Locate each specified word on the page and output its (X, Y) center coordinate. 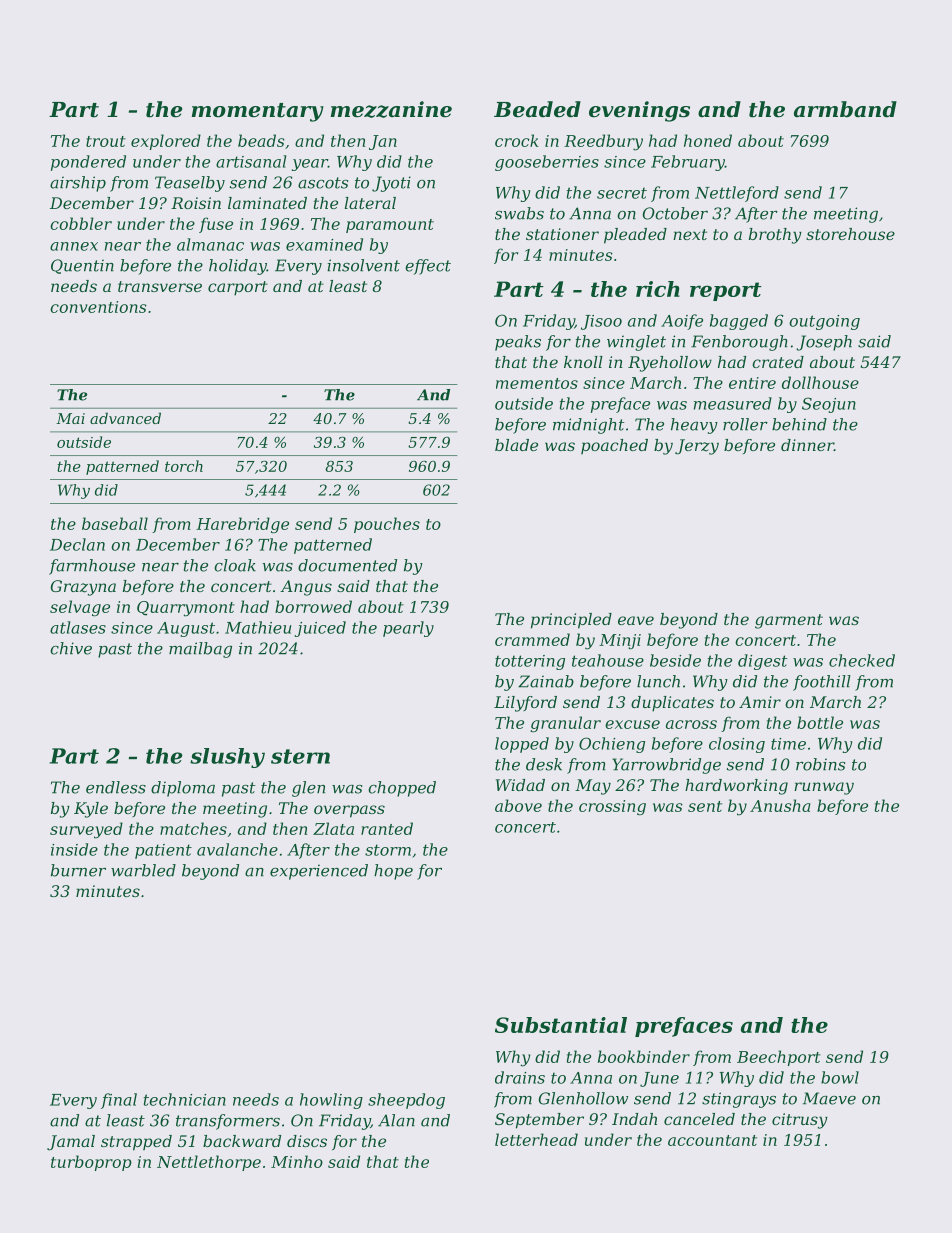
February (688, 163)
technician (185, 1099)
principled (571, 621)
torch (184, 466)
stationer (562, 234)
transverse (160, 286)
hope (393, 872)
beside (675, 660)
